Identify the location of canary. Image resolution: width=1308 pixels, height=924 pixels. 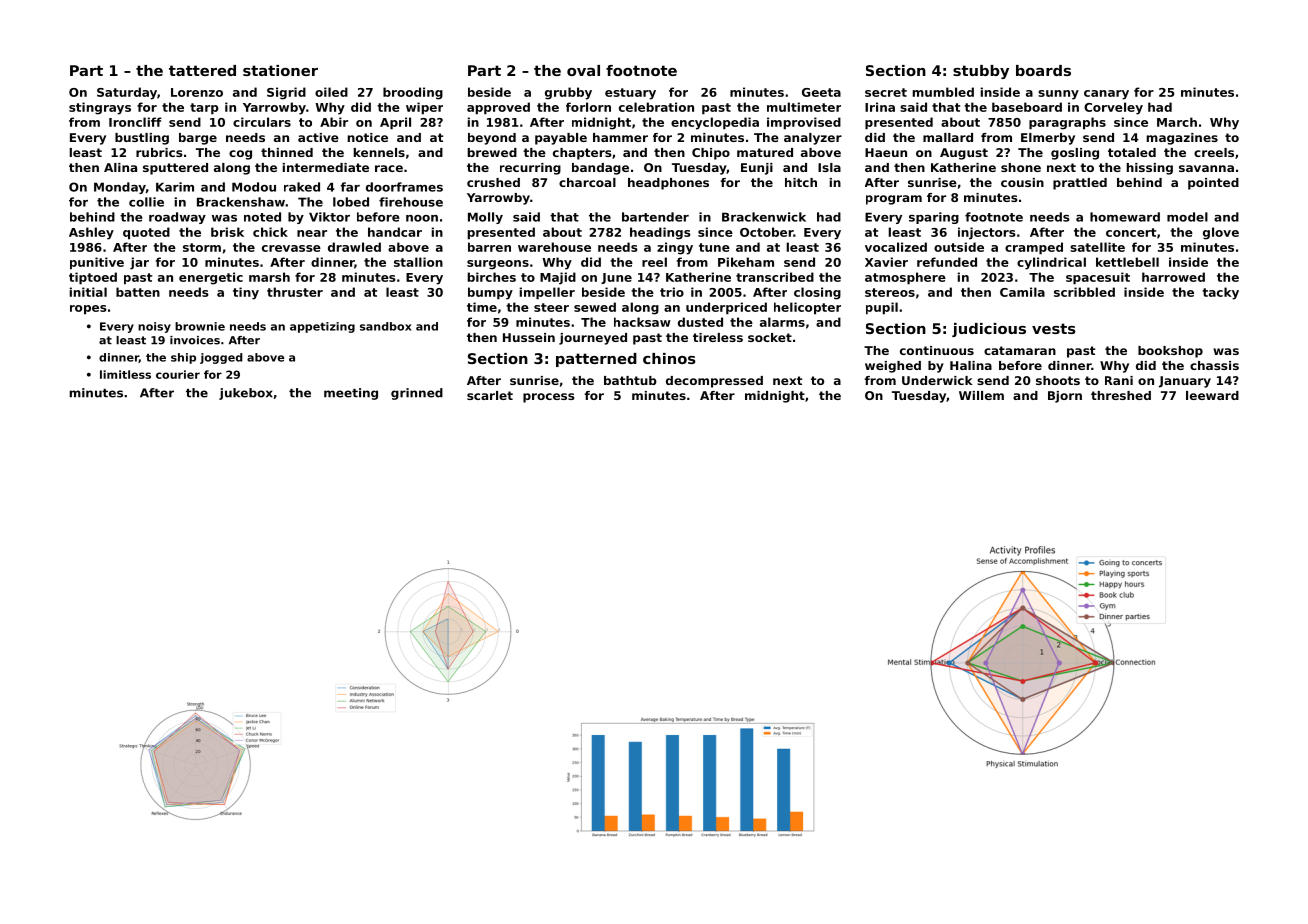
(1106, 95).
